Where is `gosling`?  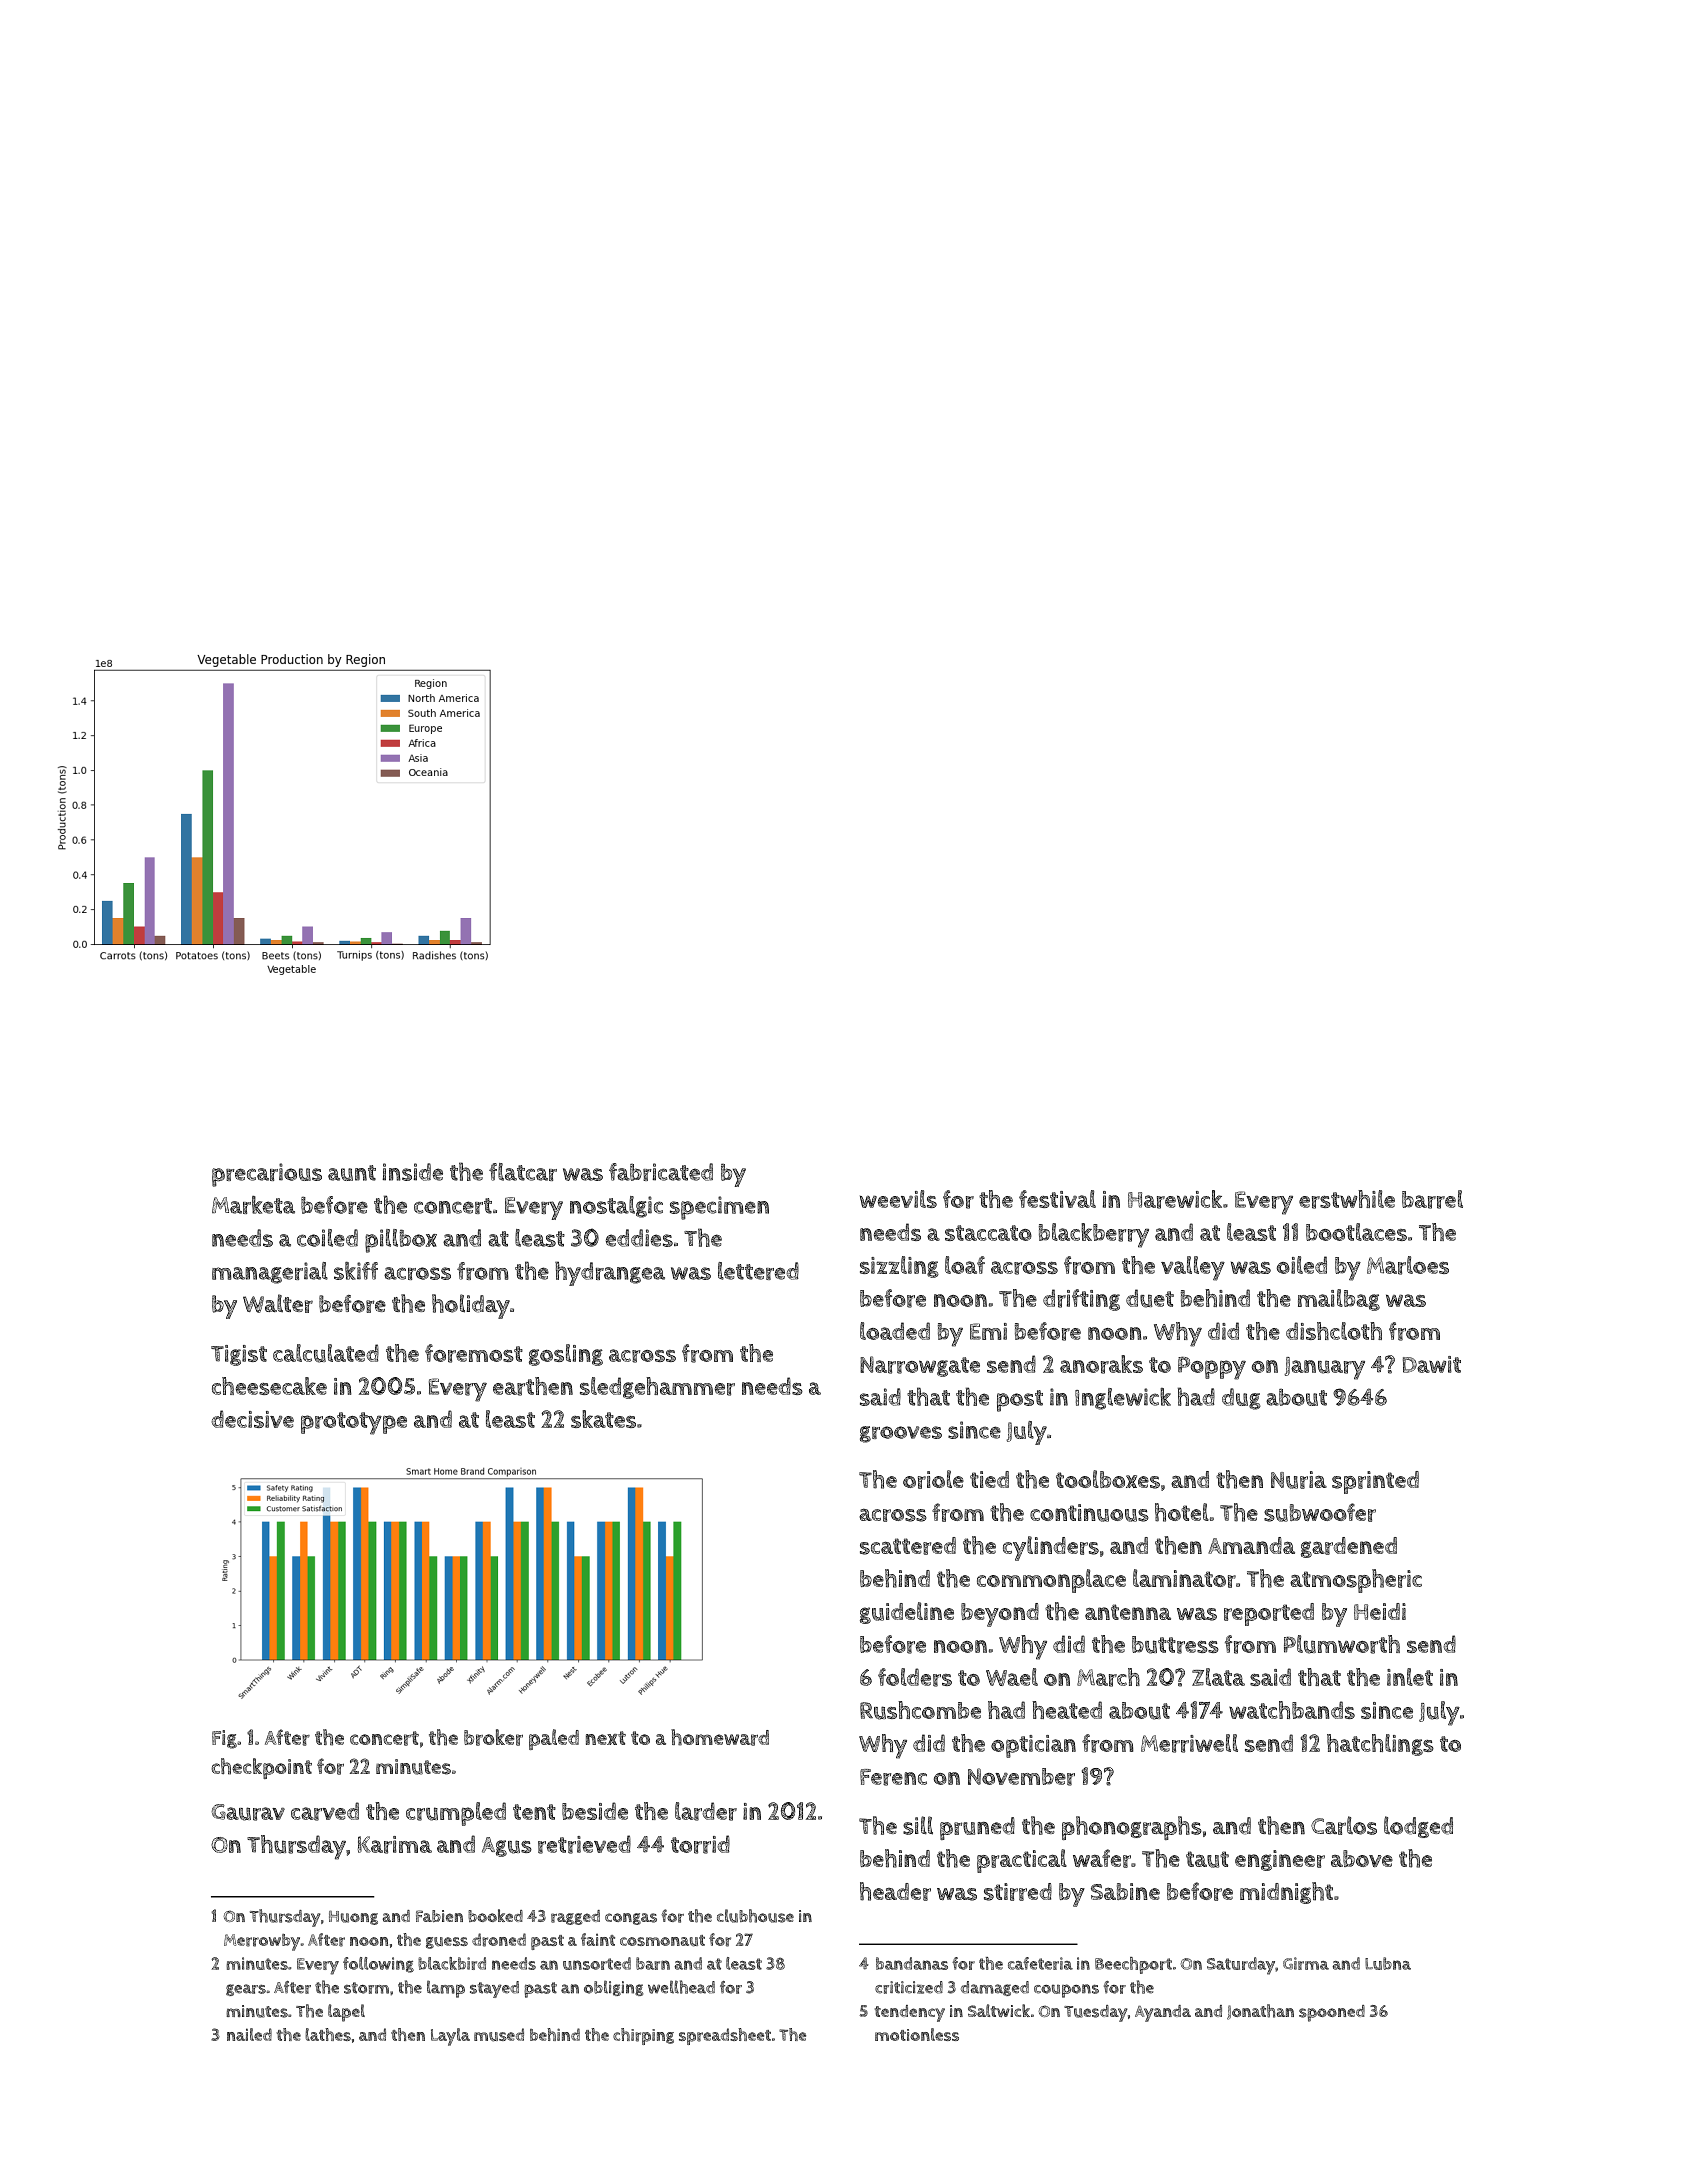
gosling is located at coordinates (566, 1355).
